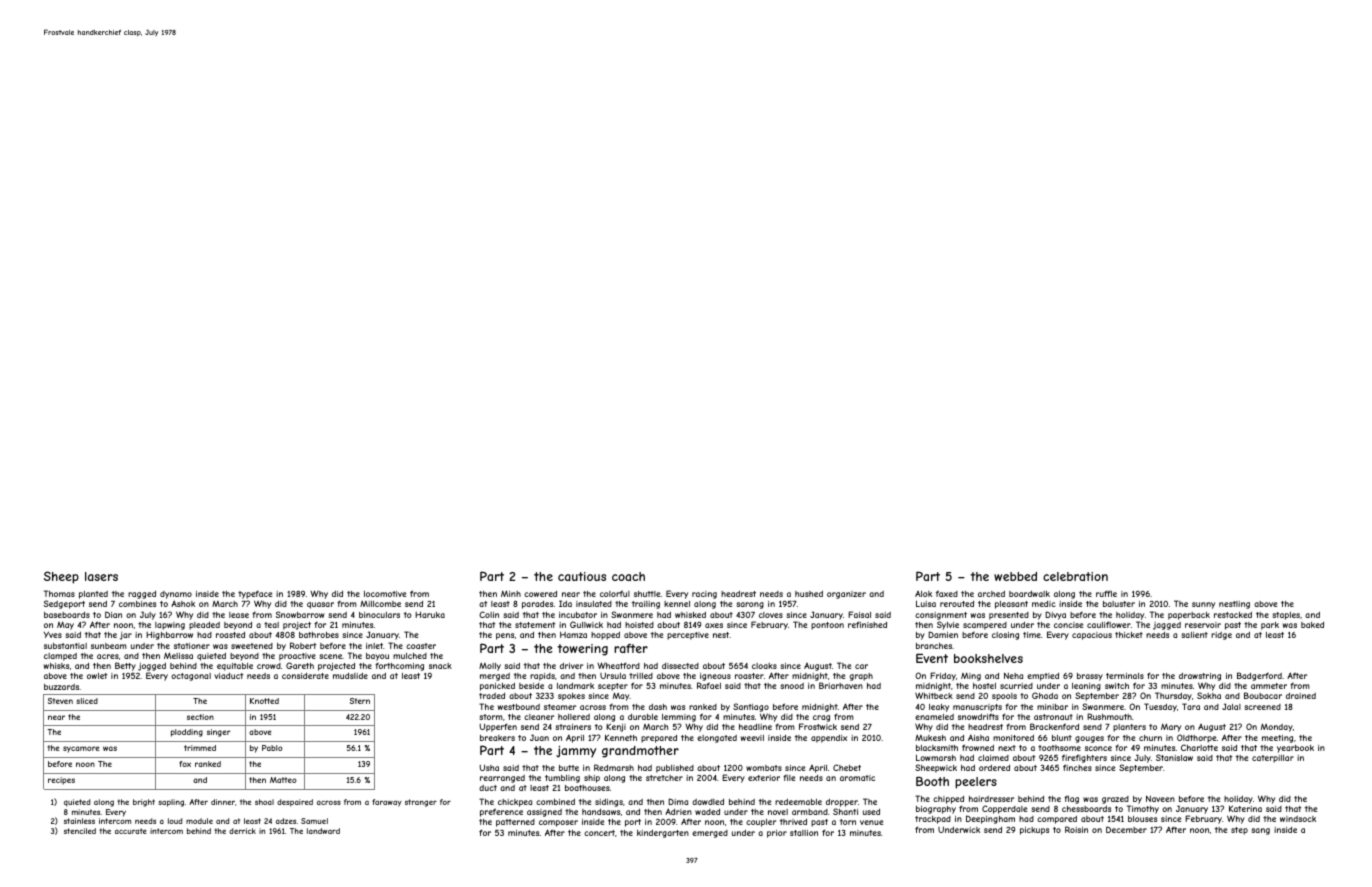 Image resolution: width=1372 pixels, height=887 pixels. What do you see at coordinates (1200, 677) in the document?
I see `drawstring` at bounding box center [1200, 677].
